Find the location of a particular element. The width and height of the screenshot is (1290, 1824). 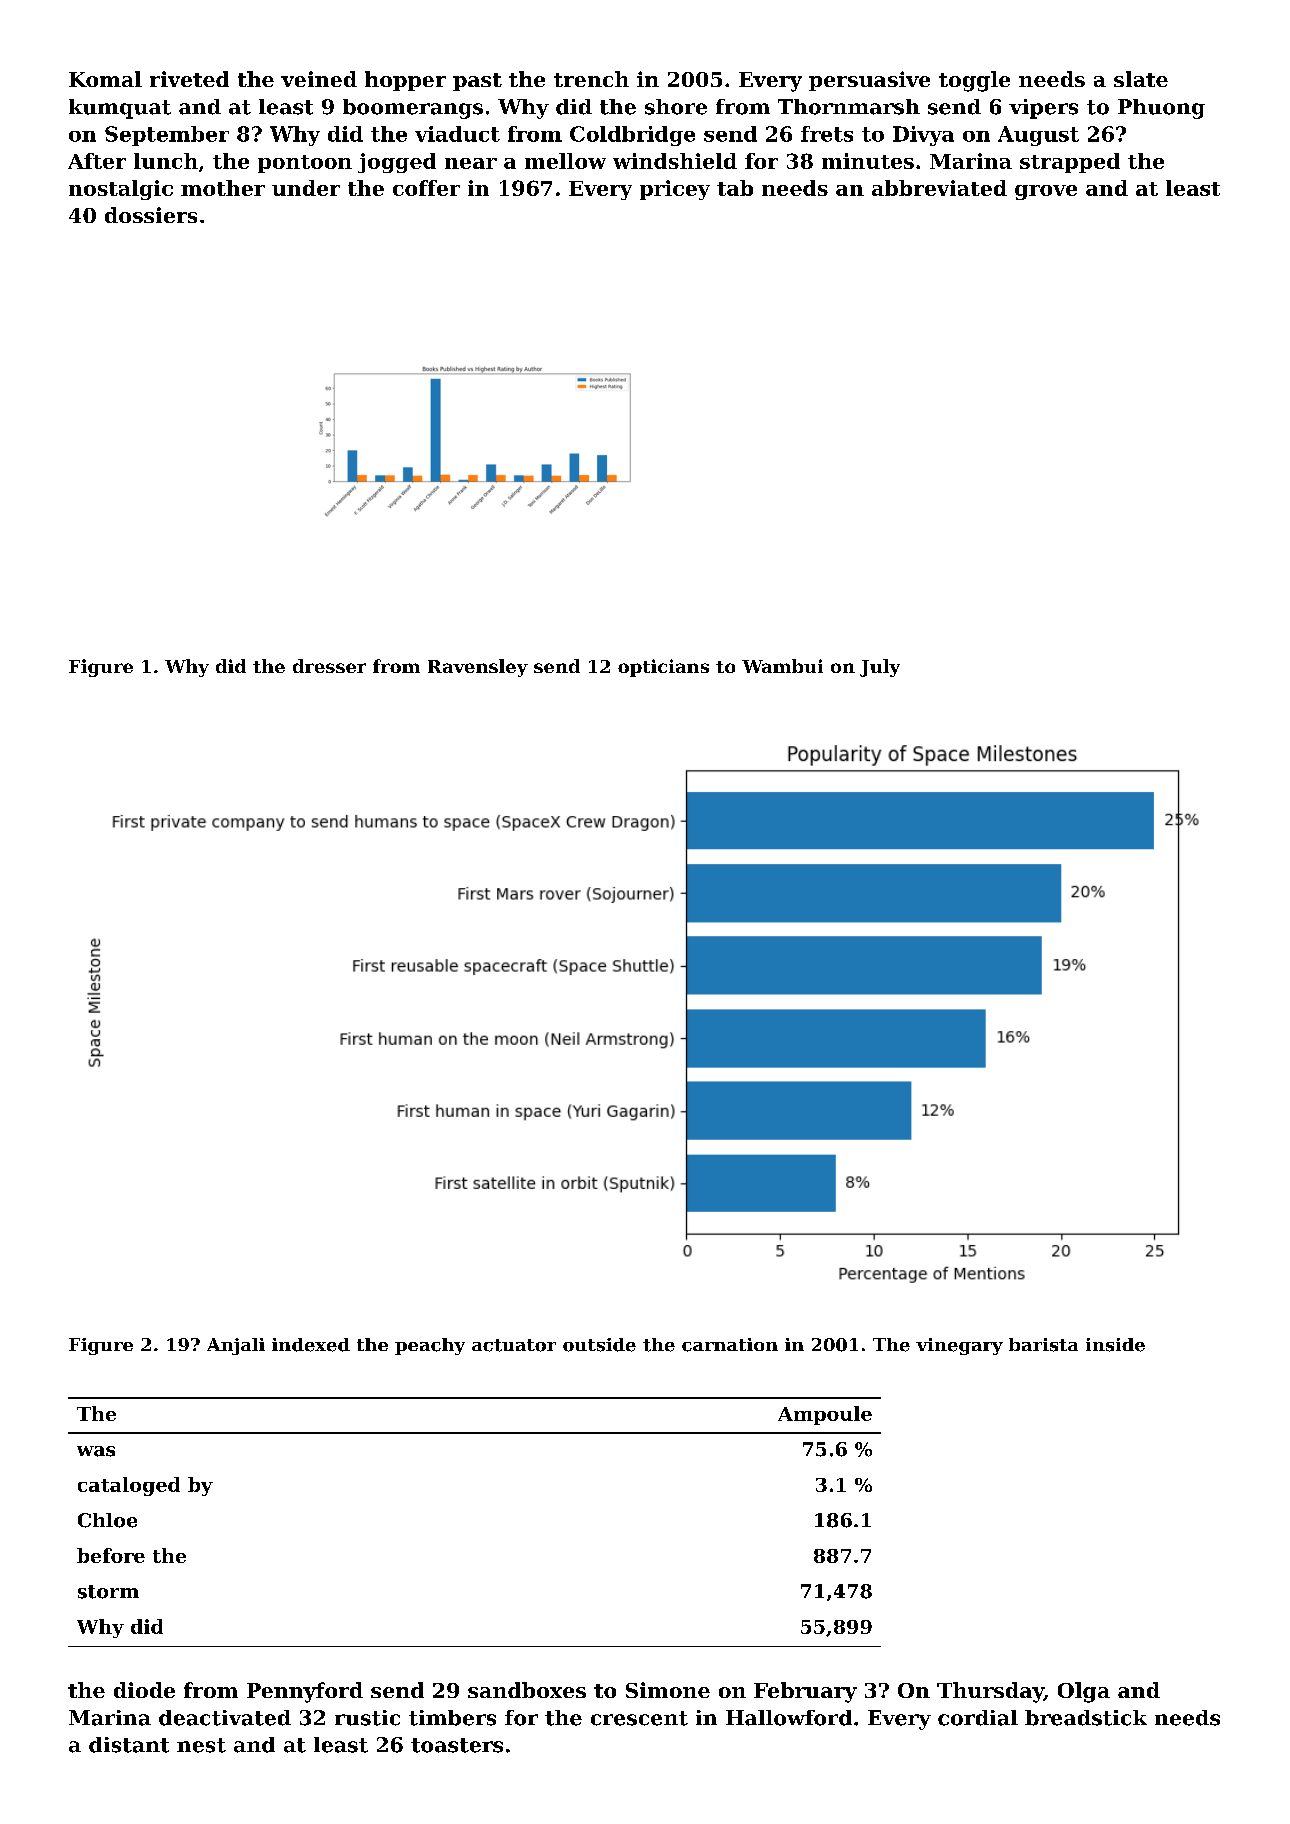

before is located at coordinates (111, 1555).
